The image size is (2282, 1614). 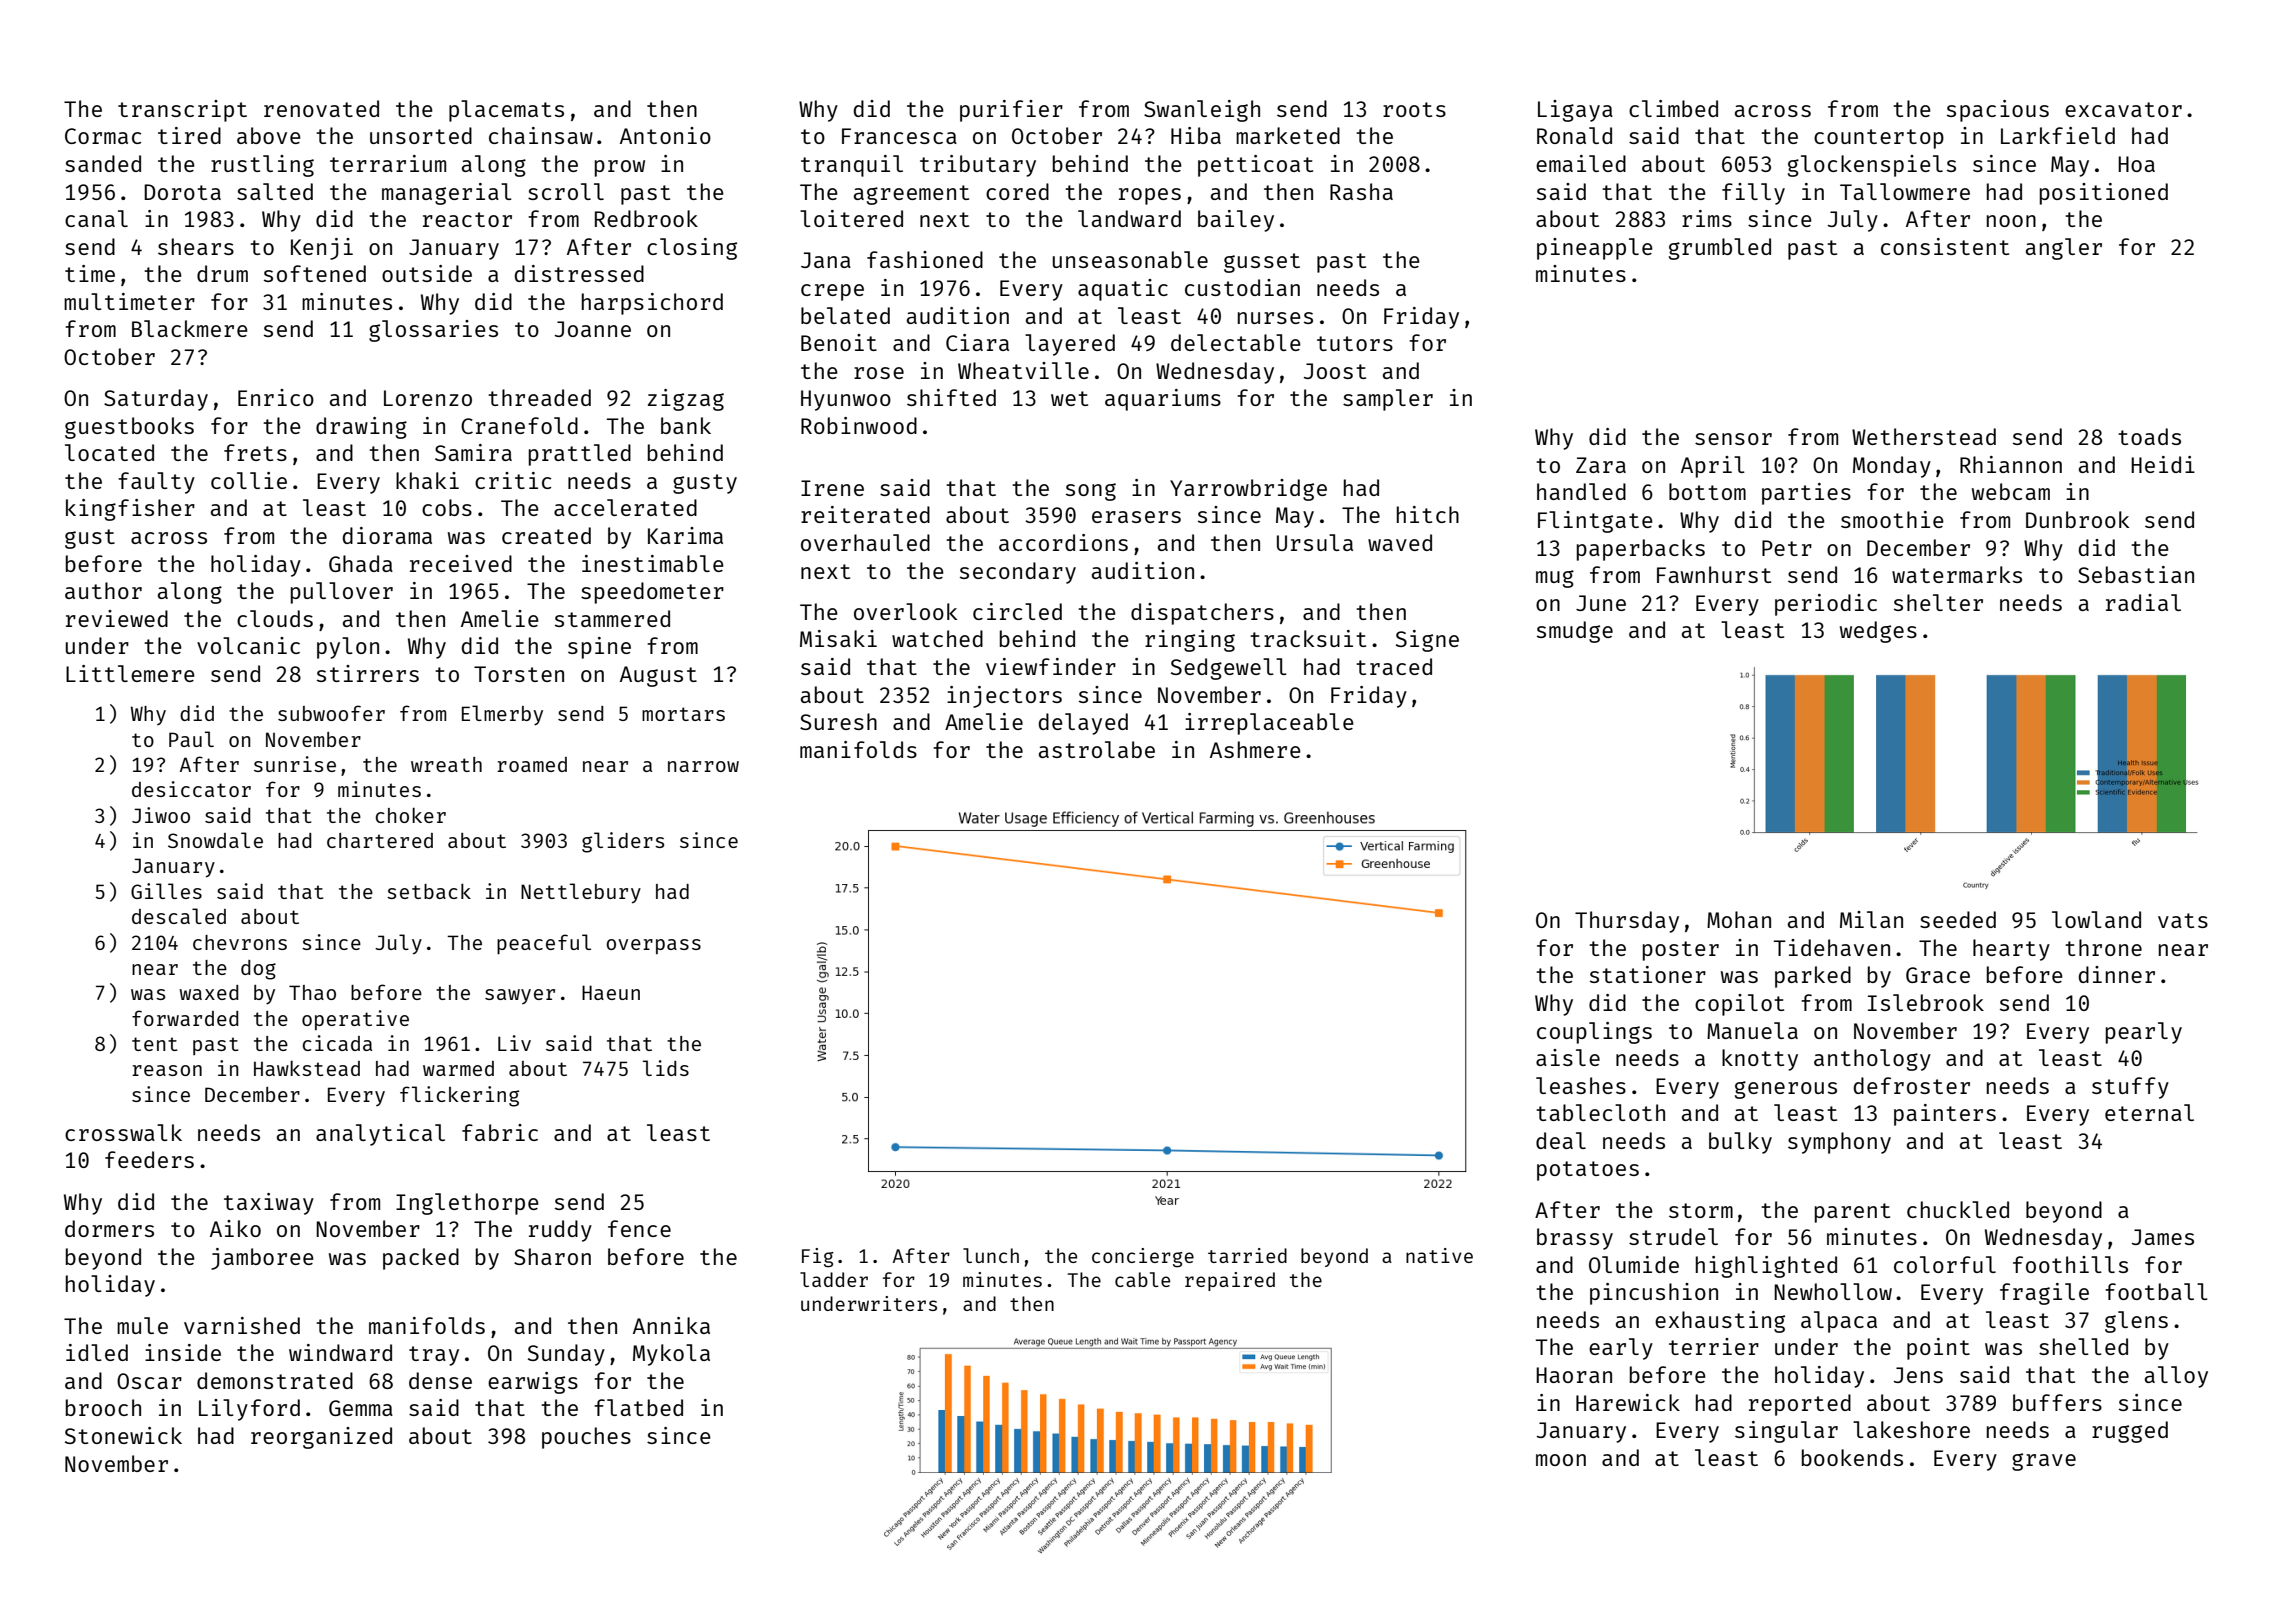 What do you see at coordinates (182, 111) in the screenshot?
I see `transcript` at bounding box center [182, 111].
